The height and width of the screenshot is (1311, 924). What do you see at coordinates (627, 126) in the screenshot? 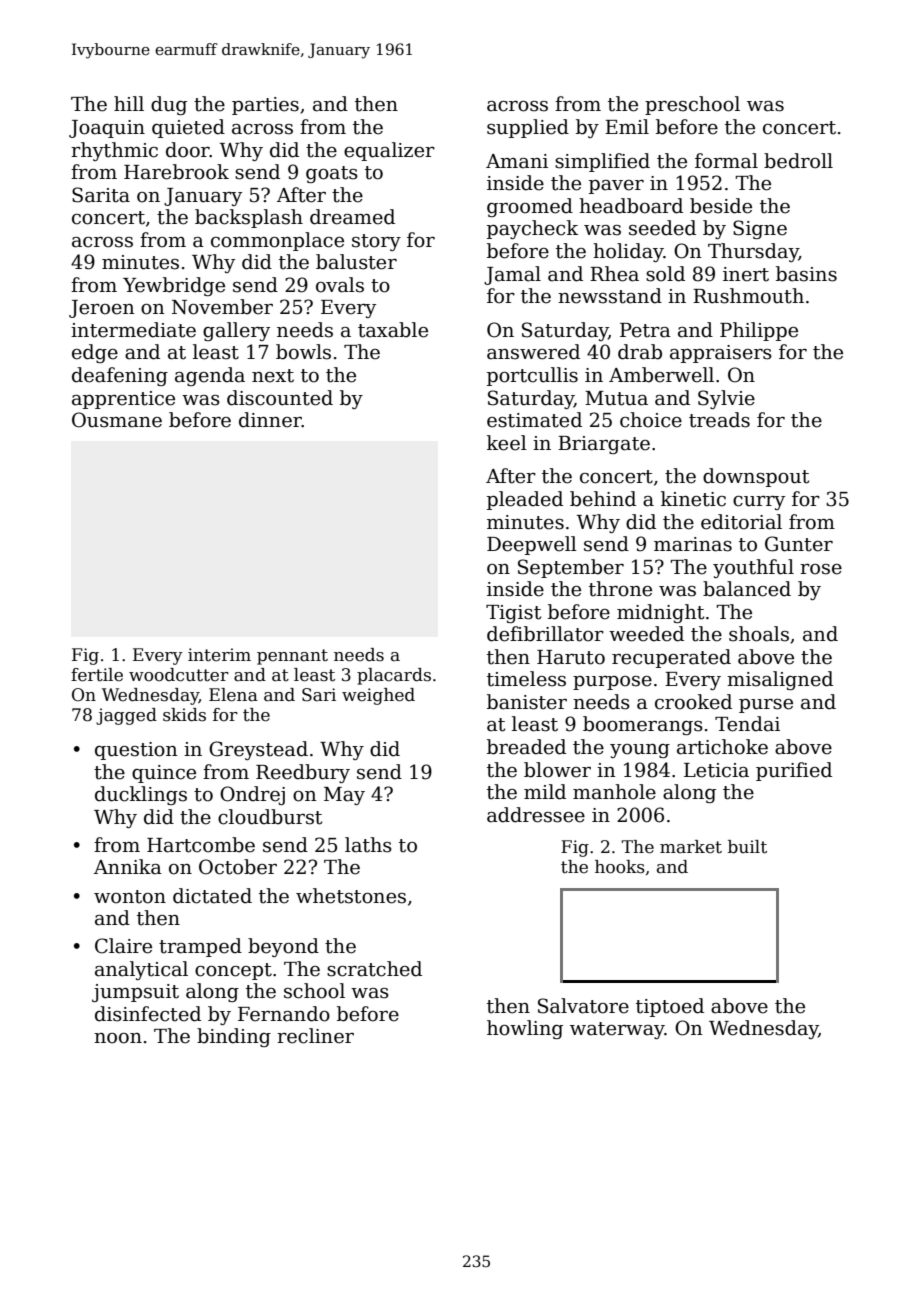
I see `Emil` at bounding box center [627, 126].
